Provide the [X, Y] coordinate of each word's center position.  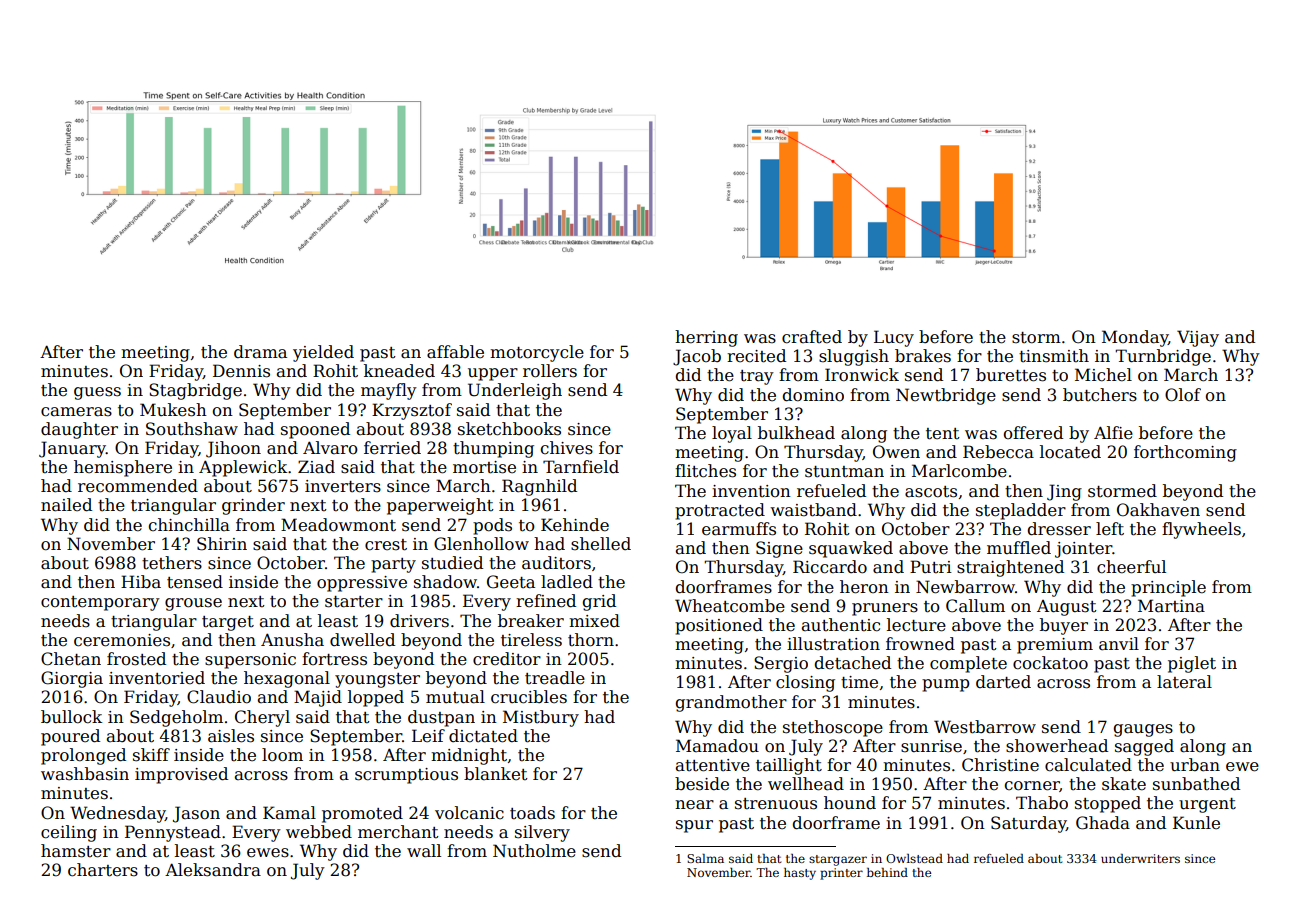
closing [805, 683]
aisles [231, 736]
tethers [172, 563]
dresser [1059, 529]
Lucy [894, 338]
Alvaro [330, 447]
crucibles [529, 697]
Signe [779, 549]
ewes [268, 853]
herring [706, 338]
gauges [1143, 730]
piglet [1192, 664]
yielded [323, 353]
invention [751, 491]
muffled [1019, 548]
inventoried [157, 678]
